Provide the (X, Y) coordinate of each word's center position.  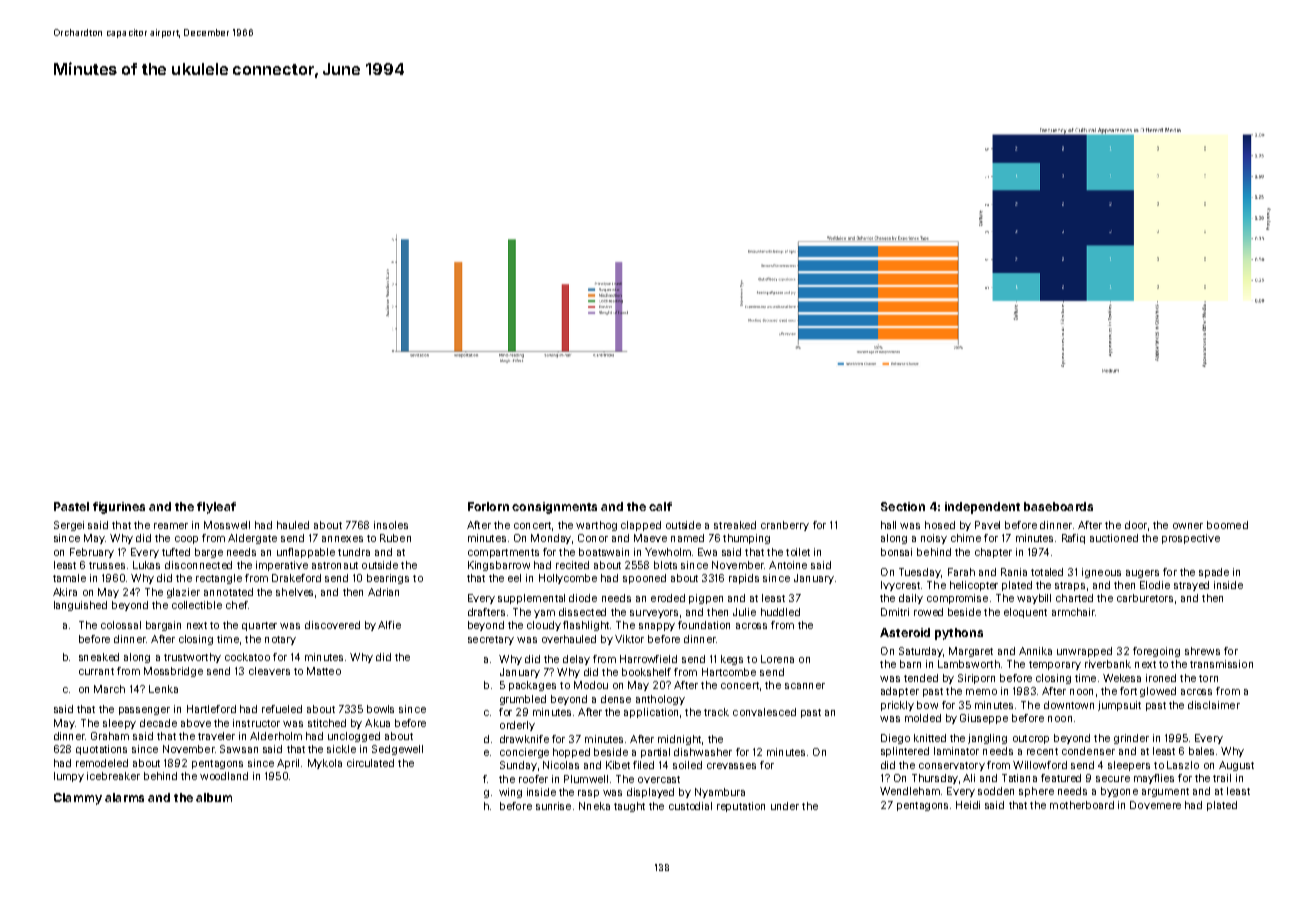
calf (660, 506)
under (785, 806)
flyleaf (216, 508)
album (214, 797)
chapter (993, 553)
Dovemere (1155, 805)
